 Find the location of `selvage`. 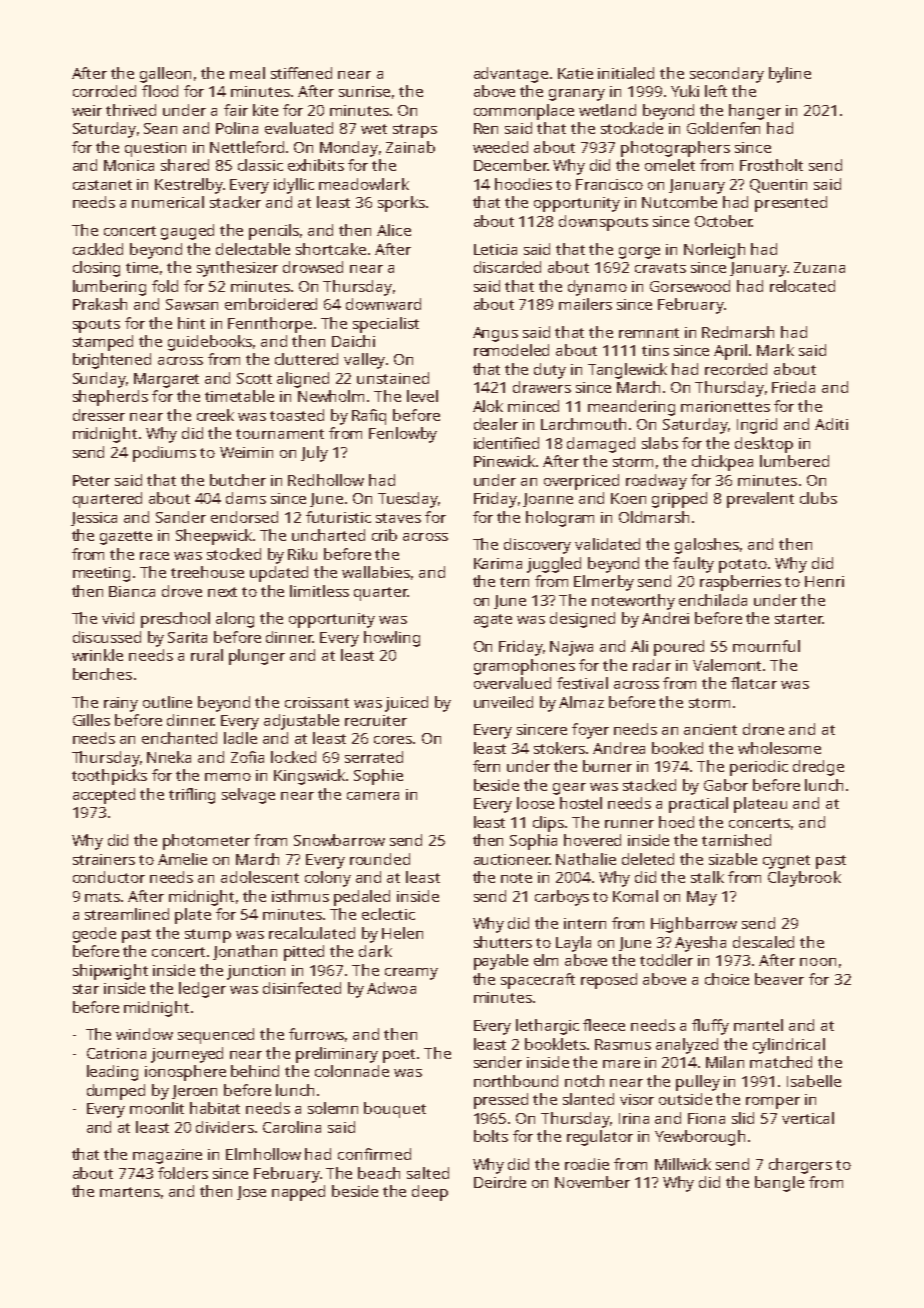

selvage is located at coordinates (248, 796).
